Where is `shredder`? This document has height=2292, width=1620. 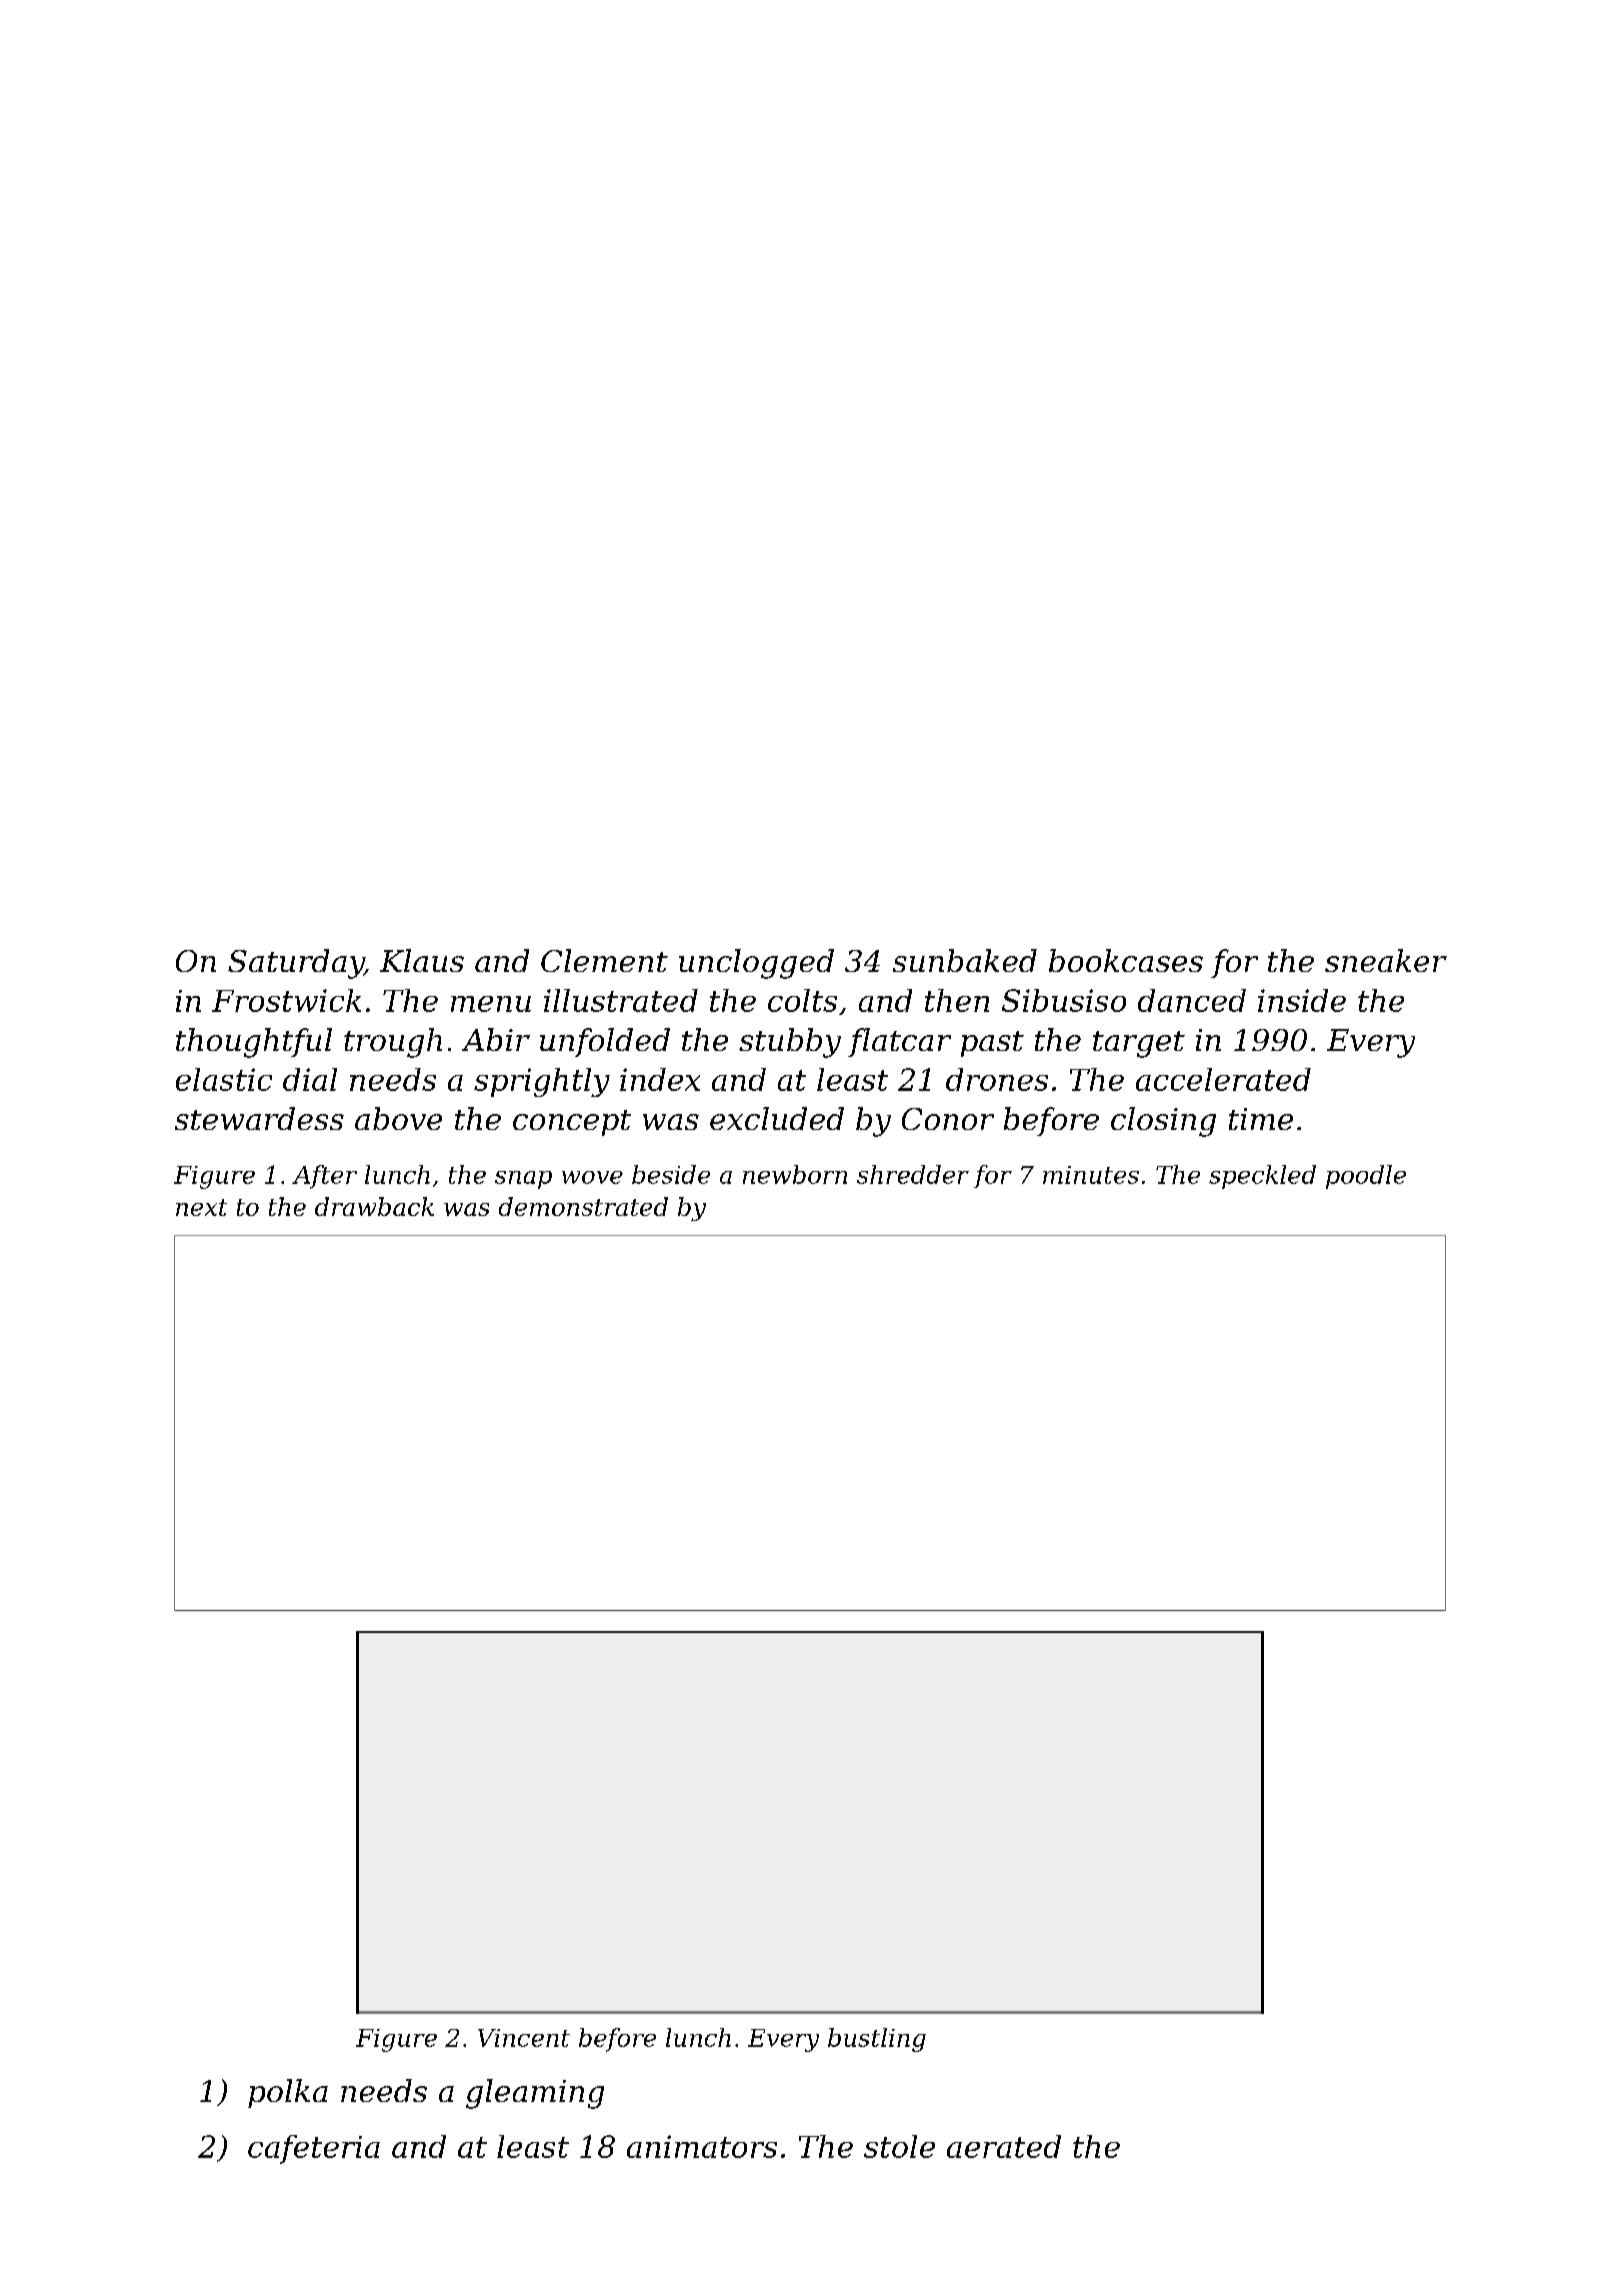 shredder is located at coordinates (913, 1174).
